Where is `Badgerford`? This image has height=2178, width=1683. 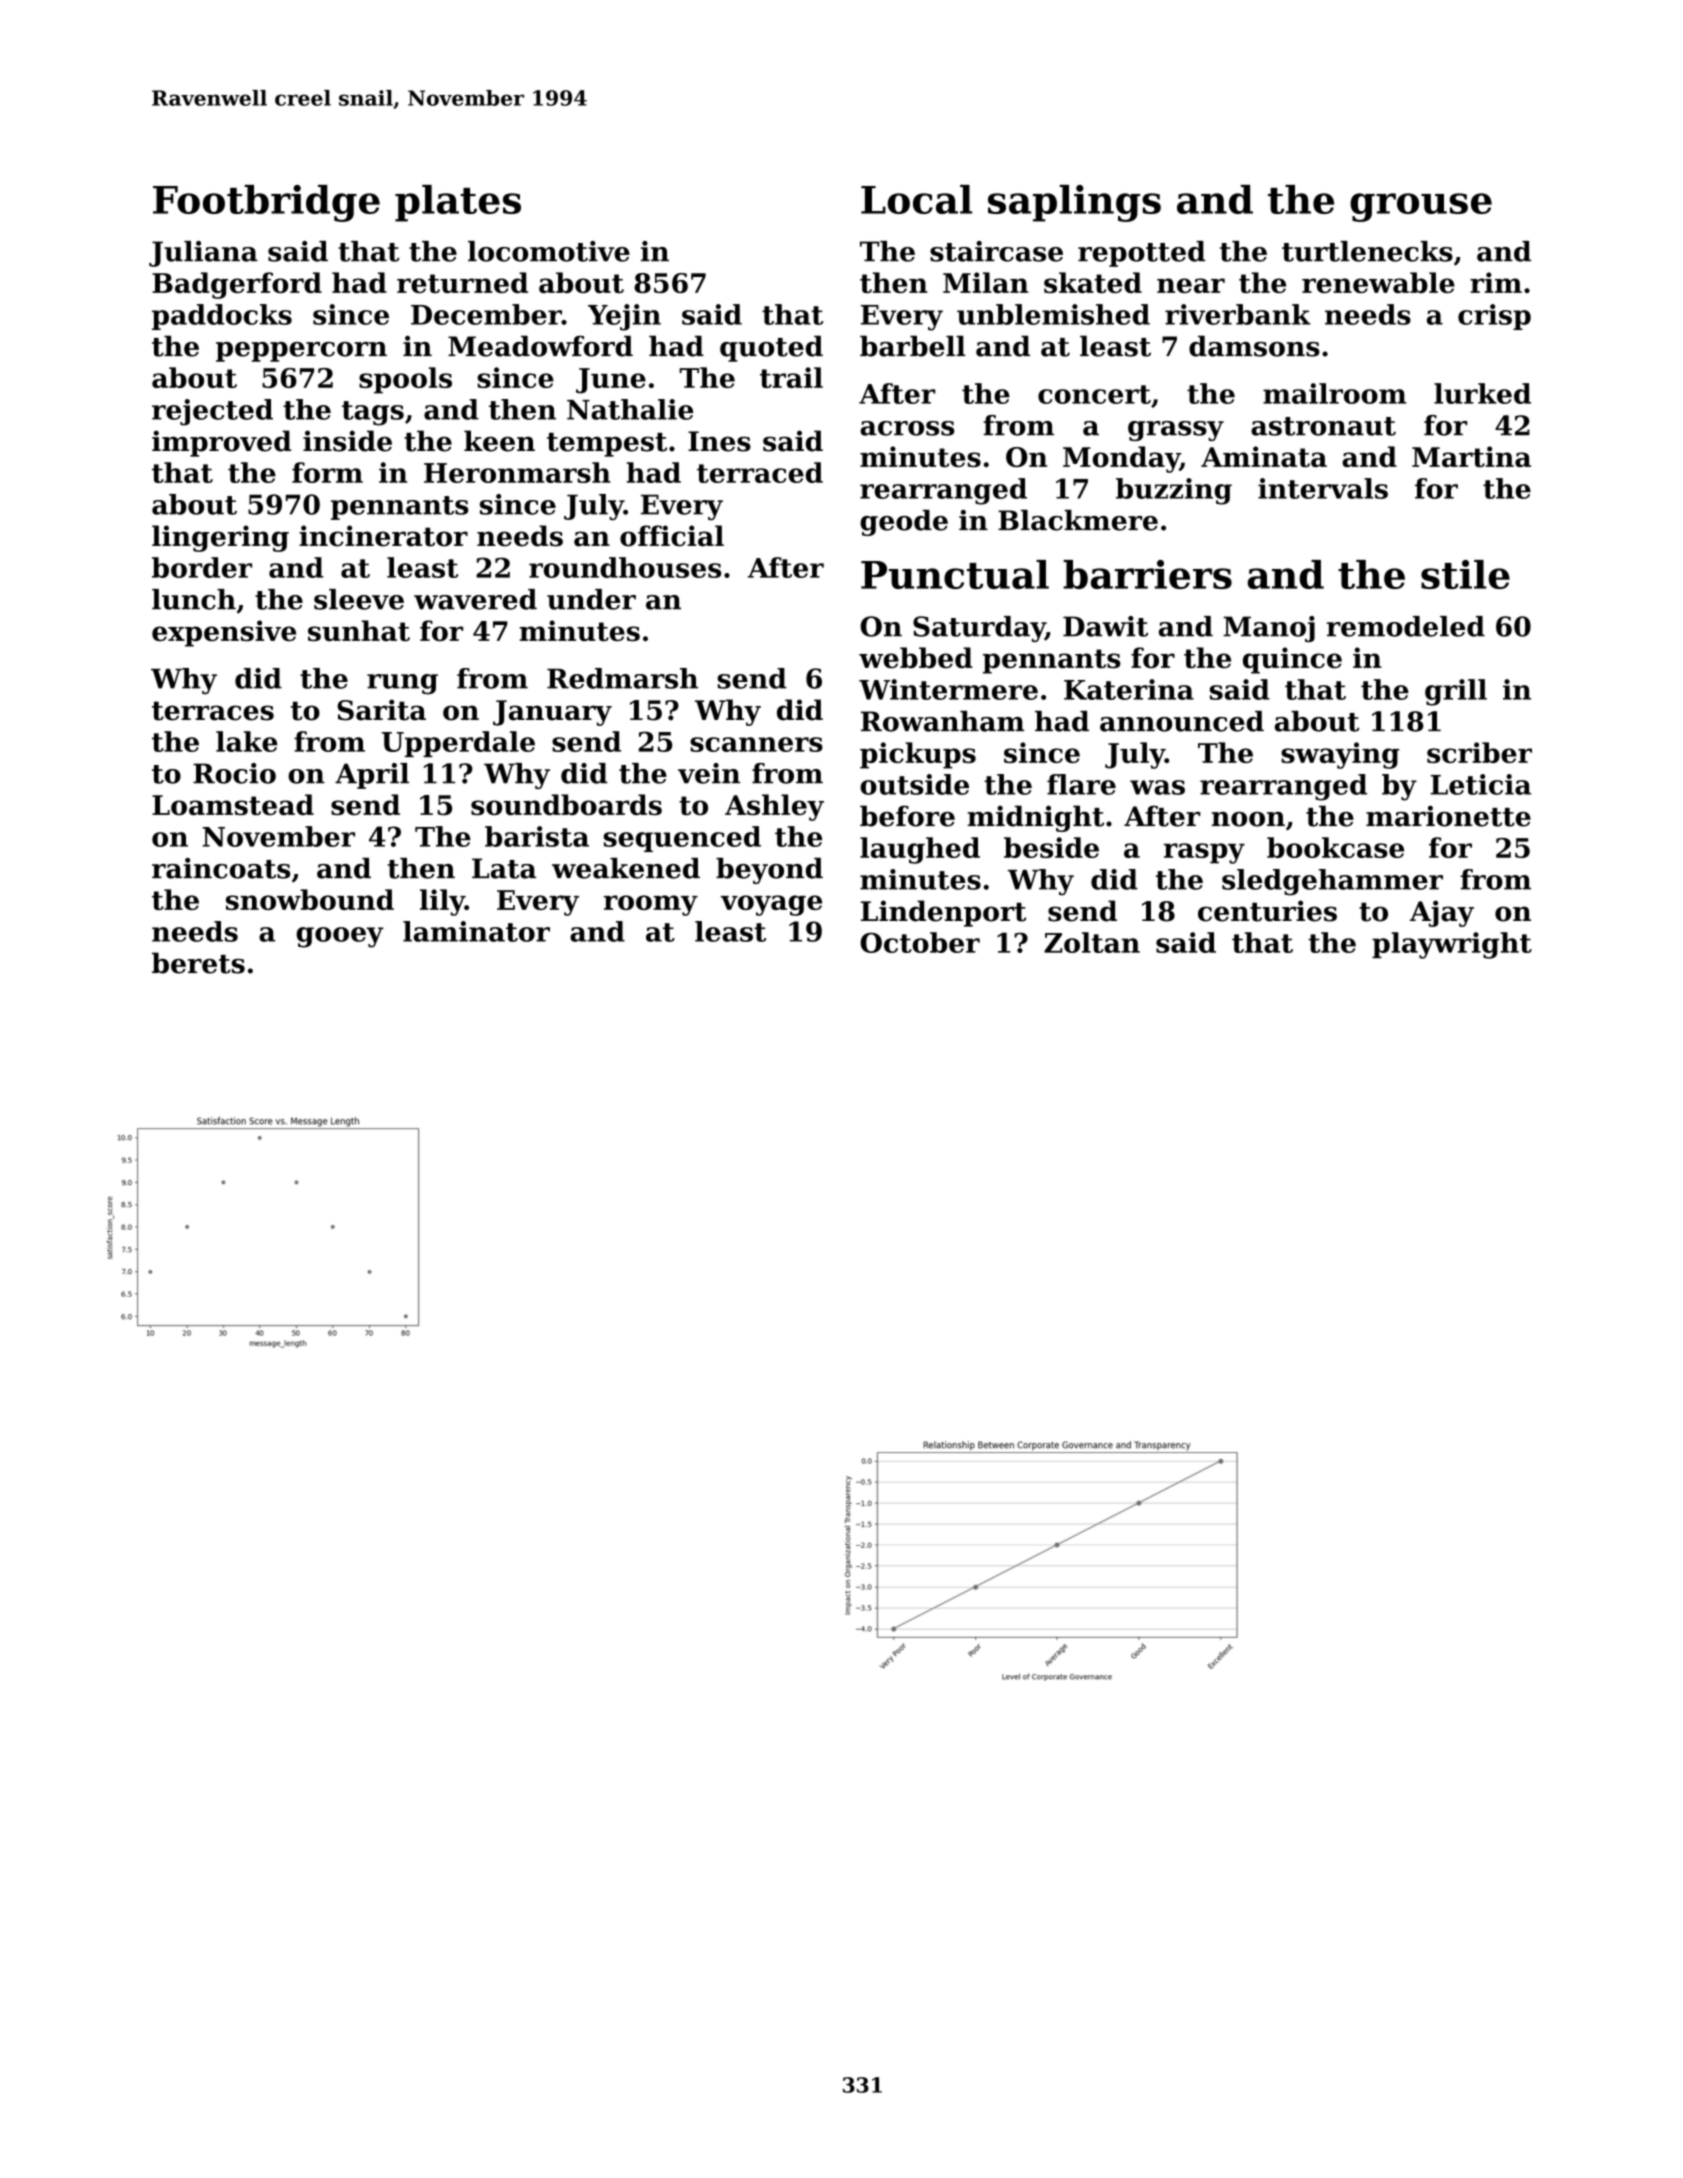
Badgerford is located at coordinates (237, 285).
